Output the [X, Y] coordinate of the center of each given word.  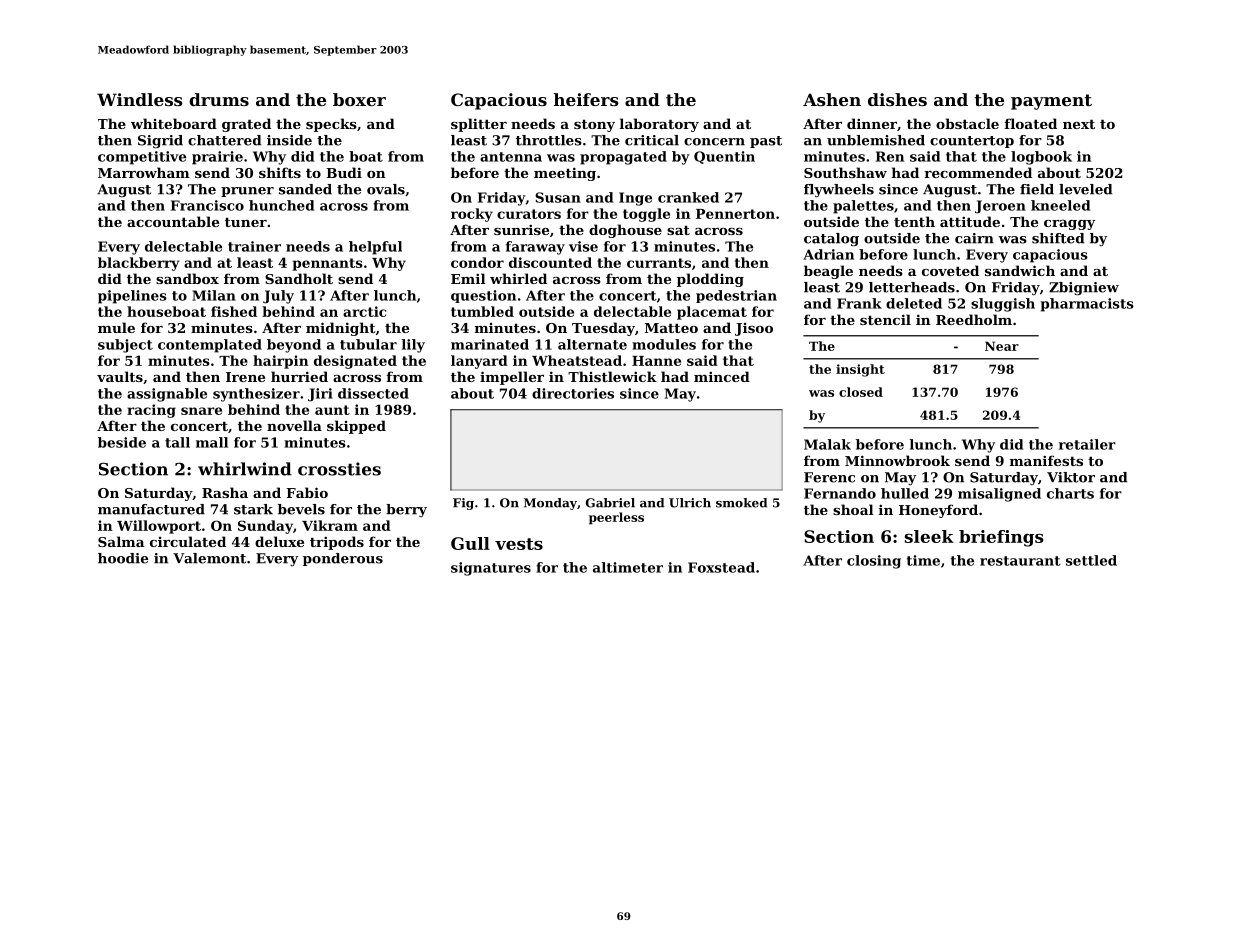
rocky [472, 215]
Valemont [209, 558]
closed [861, 392]
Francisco [207, 205]
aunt [332, 410]
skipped [356, 427]
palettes [863, 207]
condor [477, 262]
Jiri [320, 395]
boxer [359, 99]
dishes [897, 99]
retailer [1087, 444]
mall [212, 442]
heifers [586, 99]
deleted [914, 303]
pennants [327, 264]
